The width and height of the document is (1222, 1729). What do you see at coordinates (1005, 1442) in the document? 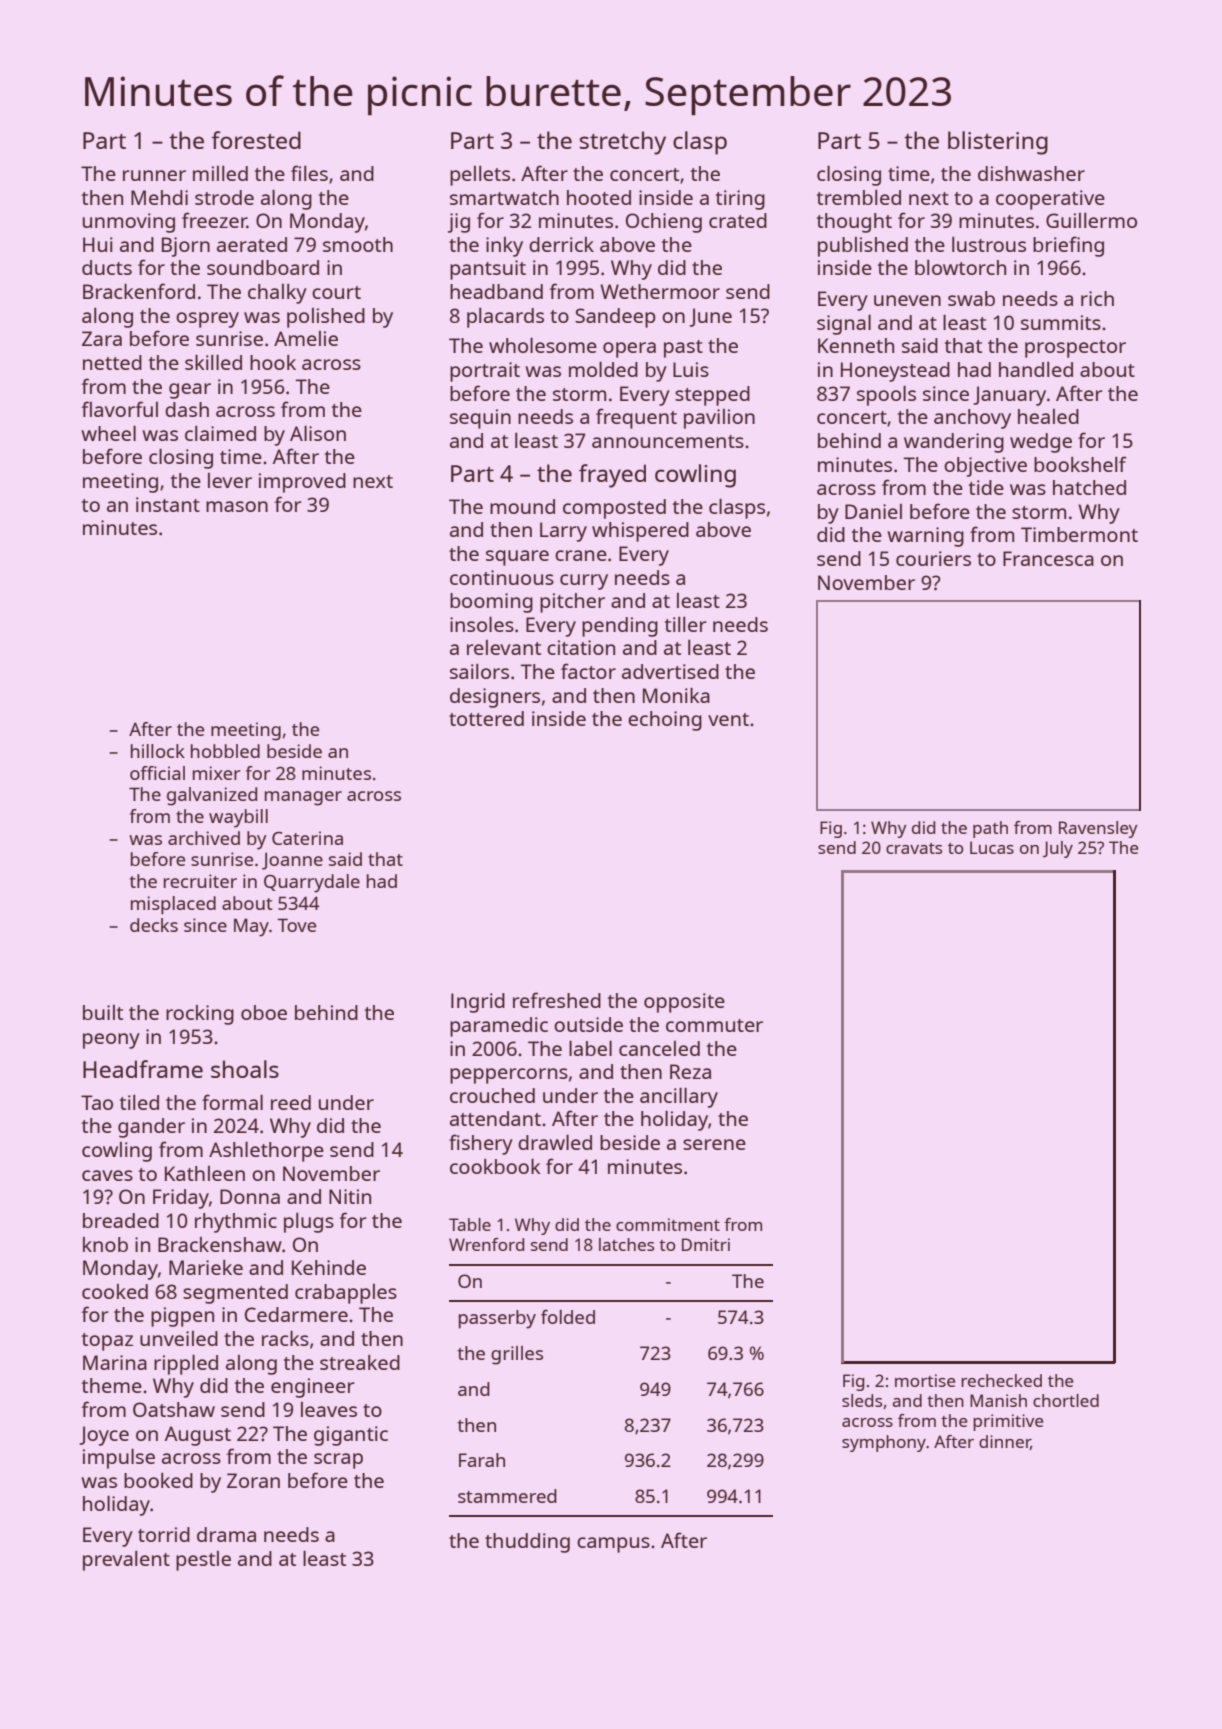
I see `dinner` at bounding box center [1005, 1442].
